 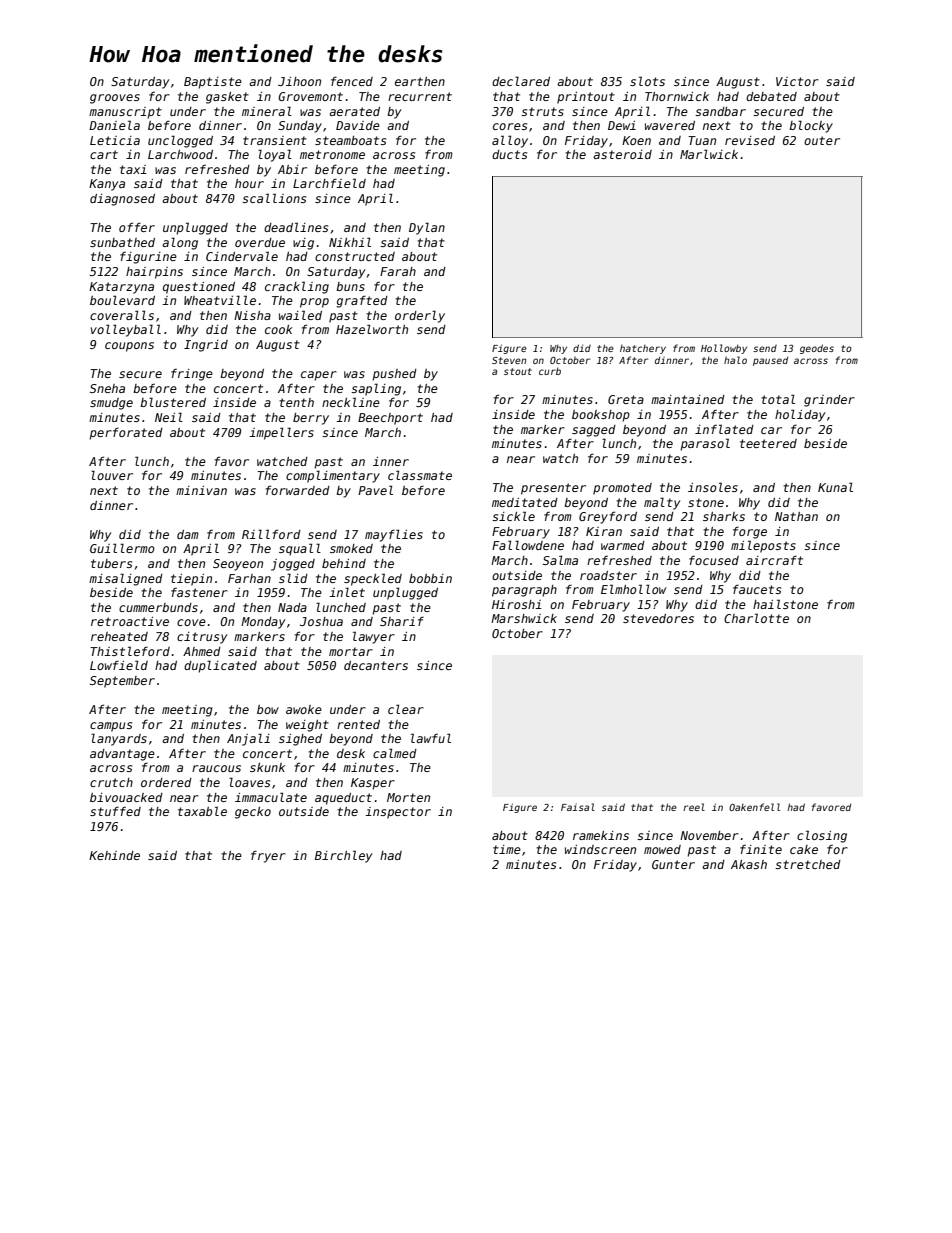 I want to click on hour, so click(x=249, y=183).
